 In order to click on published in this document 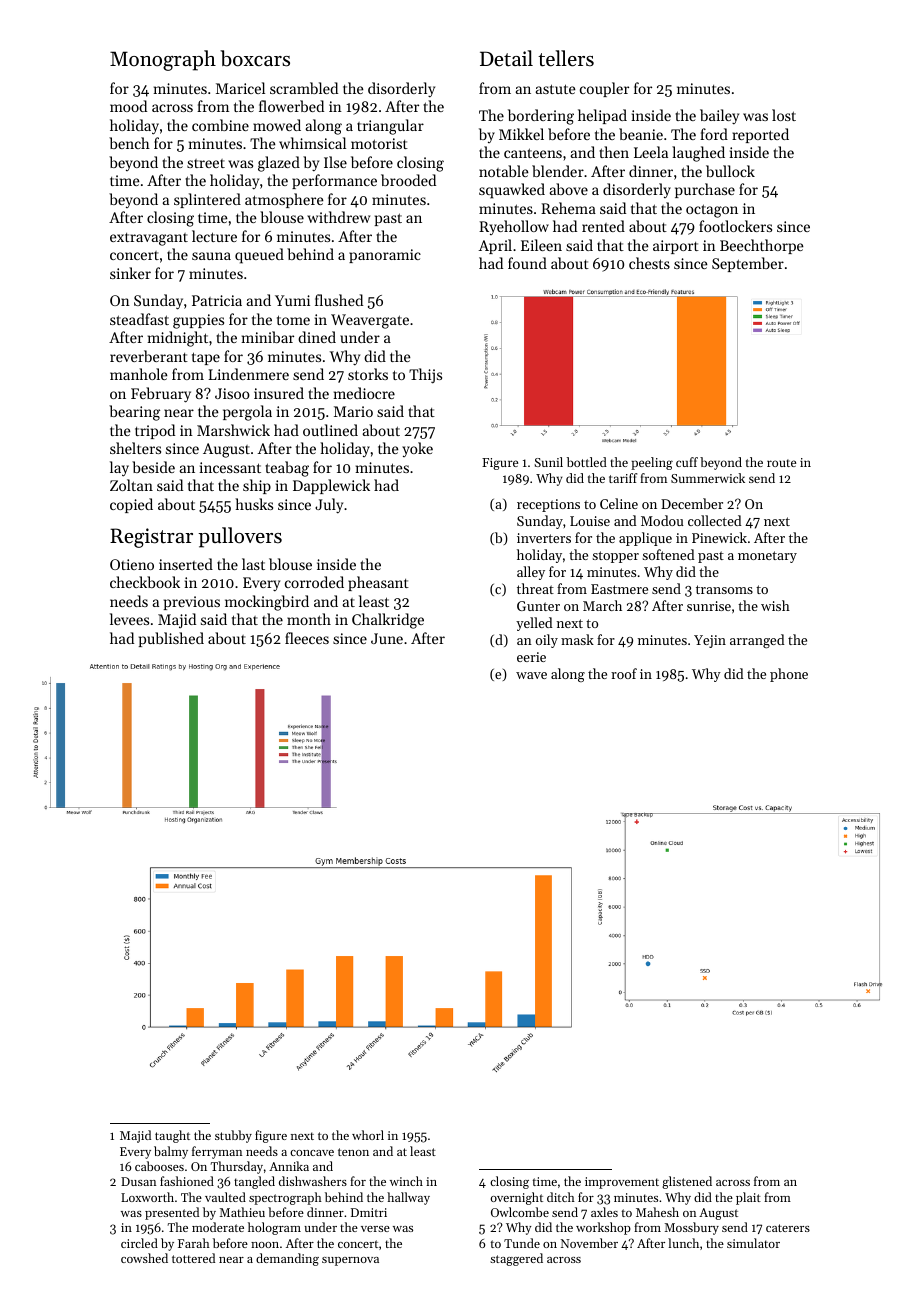, I will do `click(171, 639)`.
